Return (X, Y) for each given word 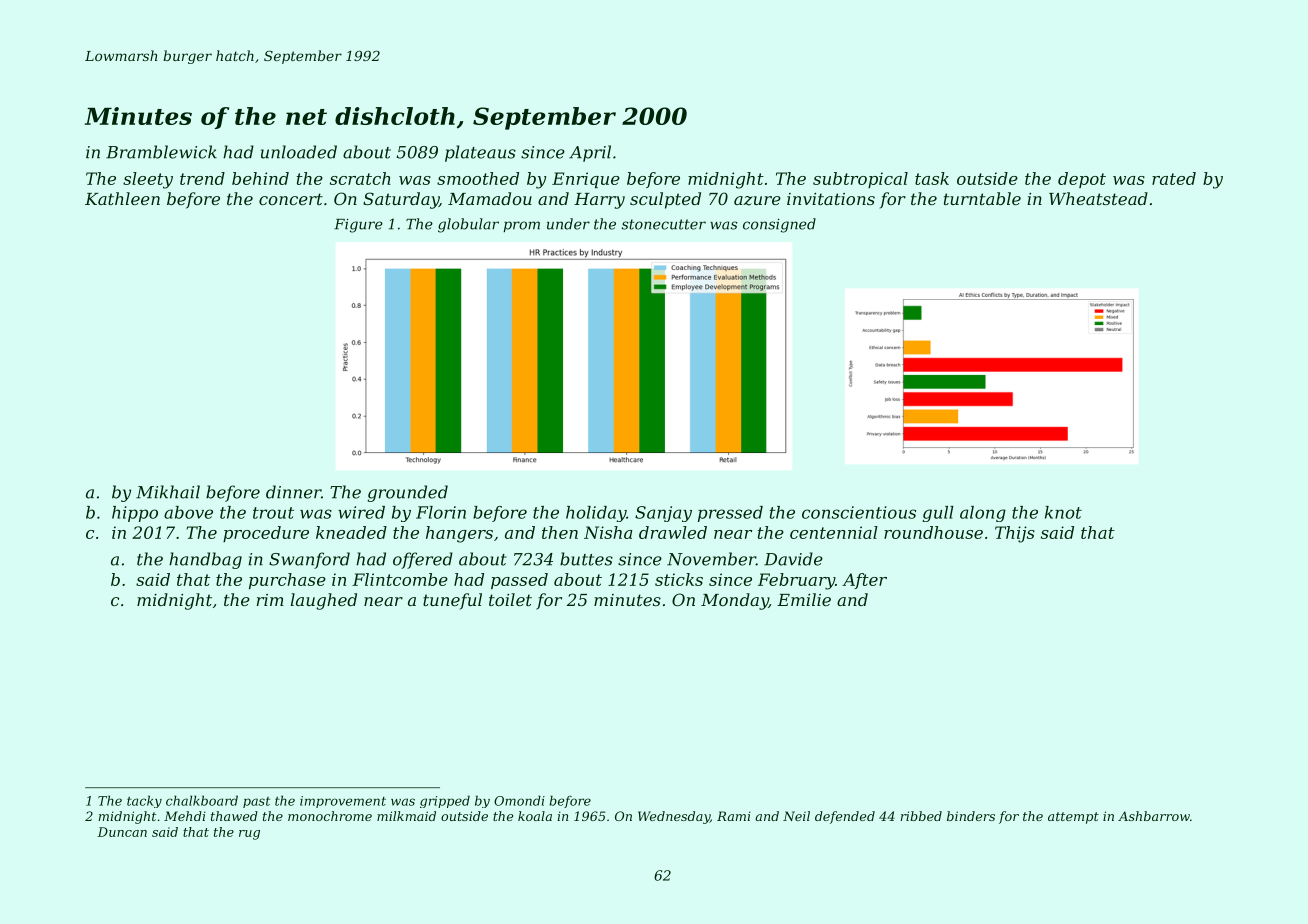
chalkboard (202, 800)
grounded (408, 493)
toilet (510, 599)
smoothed (478, 178)
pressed (730, 514)
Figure (358, 226)
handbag (205, 560)
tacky (144, 801)
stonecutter (664, 224)
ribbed (921, 816)
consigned (779, 225)
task (932, 178)
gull (938, 514)
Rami (734, 816)
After (864, 581)
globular (468, 225)
